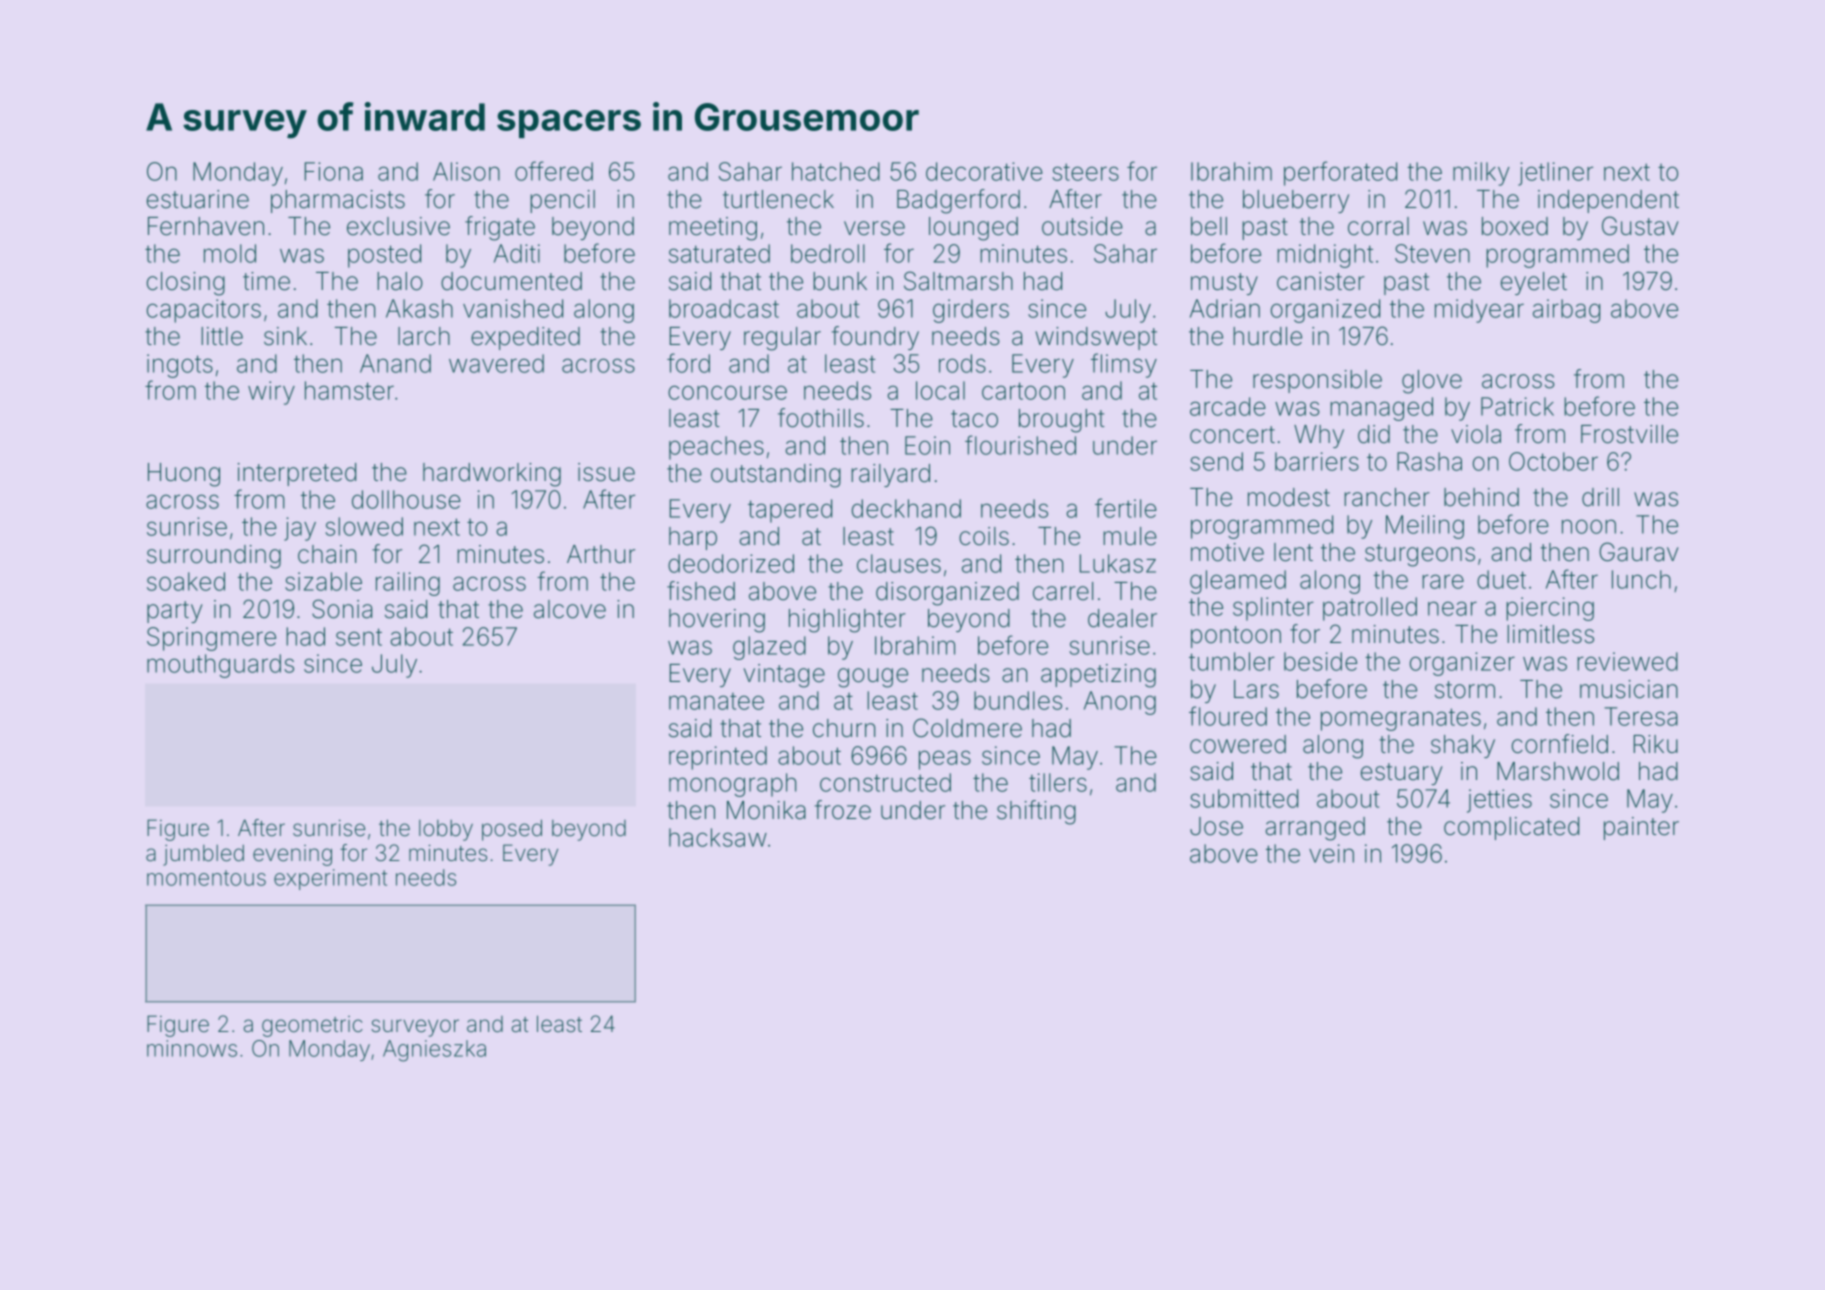 Image resolution: width=1825 pixels, height=1290 pixels. Describe the element at coordinates (446, 830) in the screenshot. I see `lobby` at that location.
